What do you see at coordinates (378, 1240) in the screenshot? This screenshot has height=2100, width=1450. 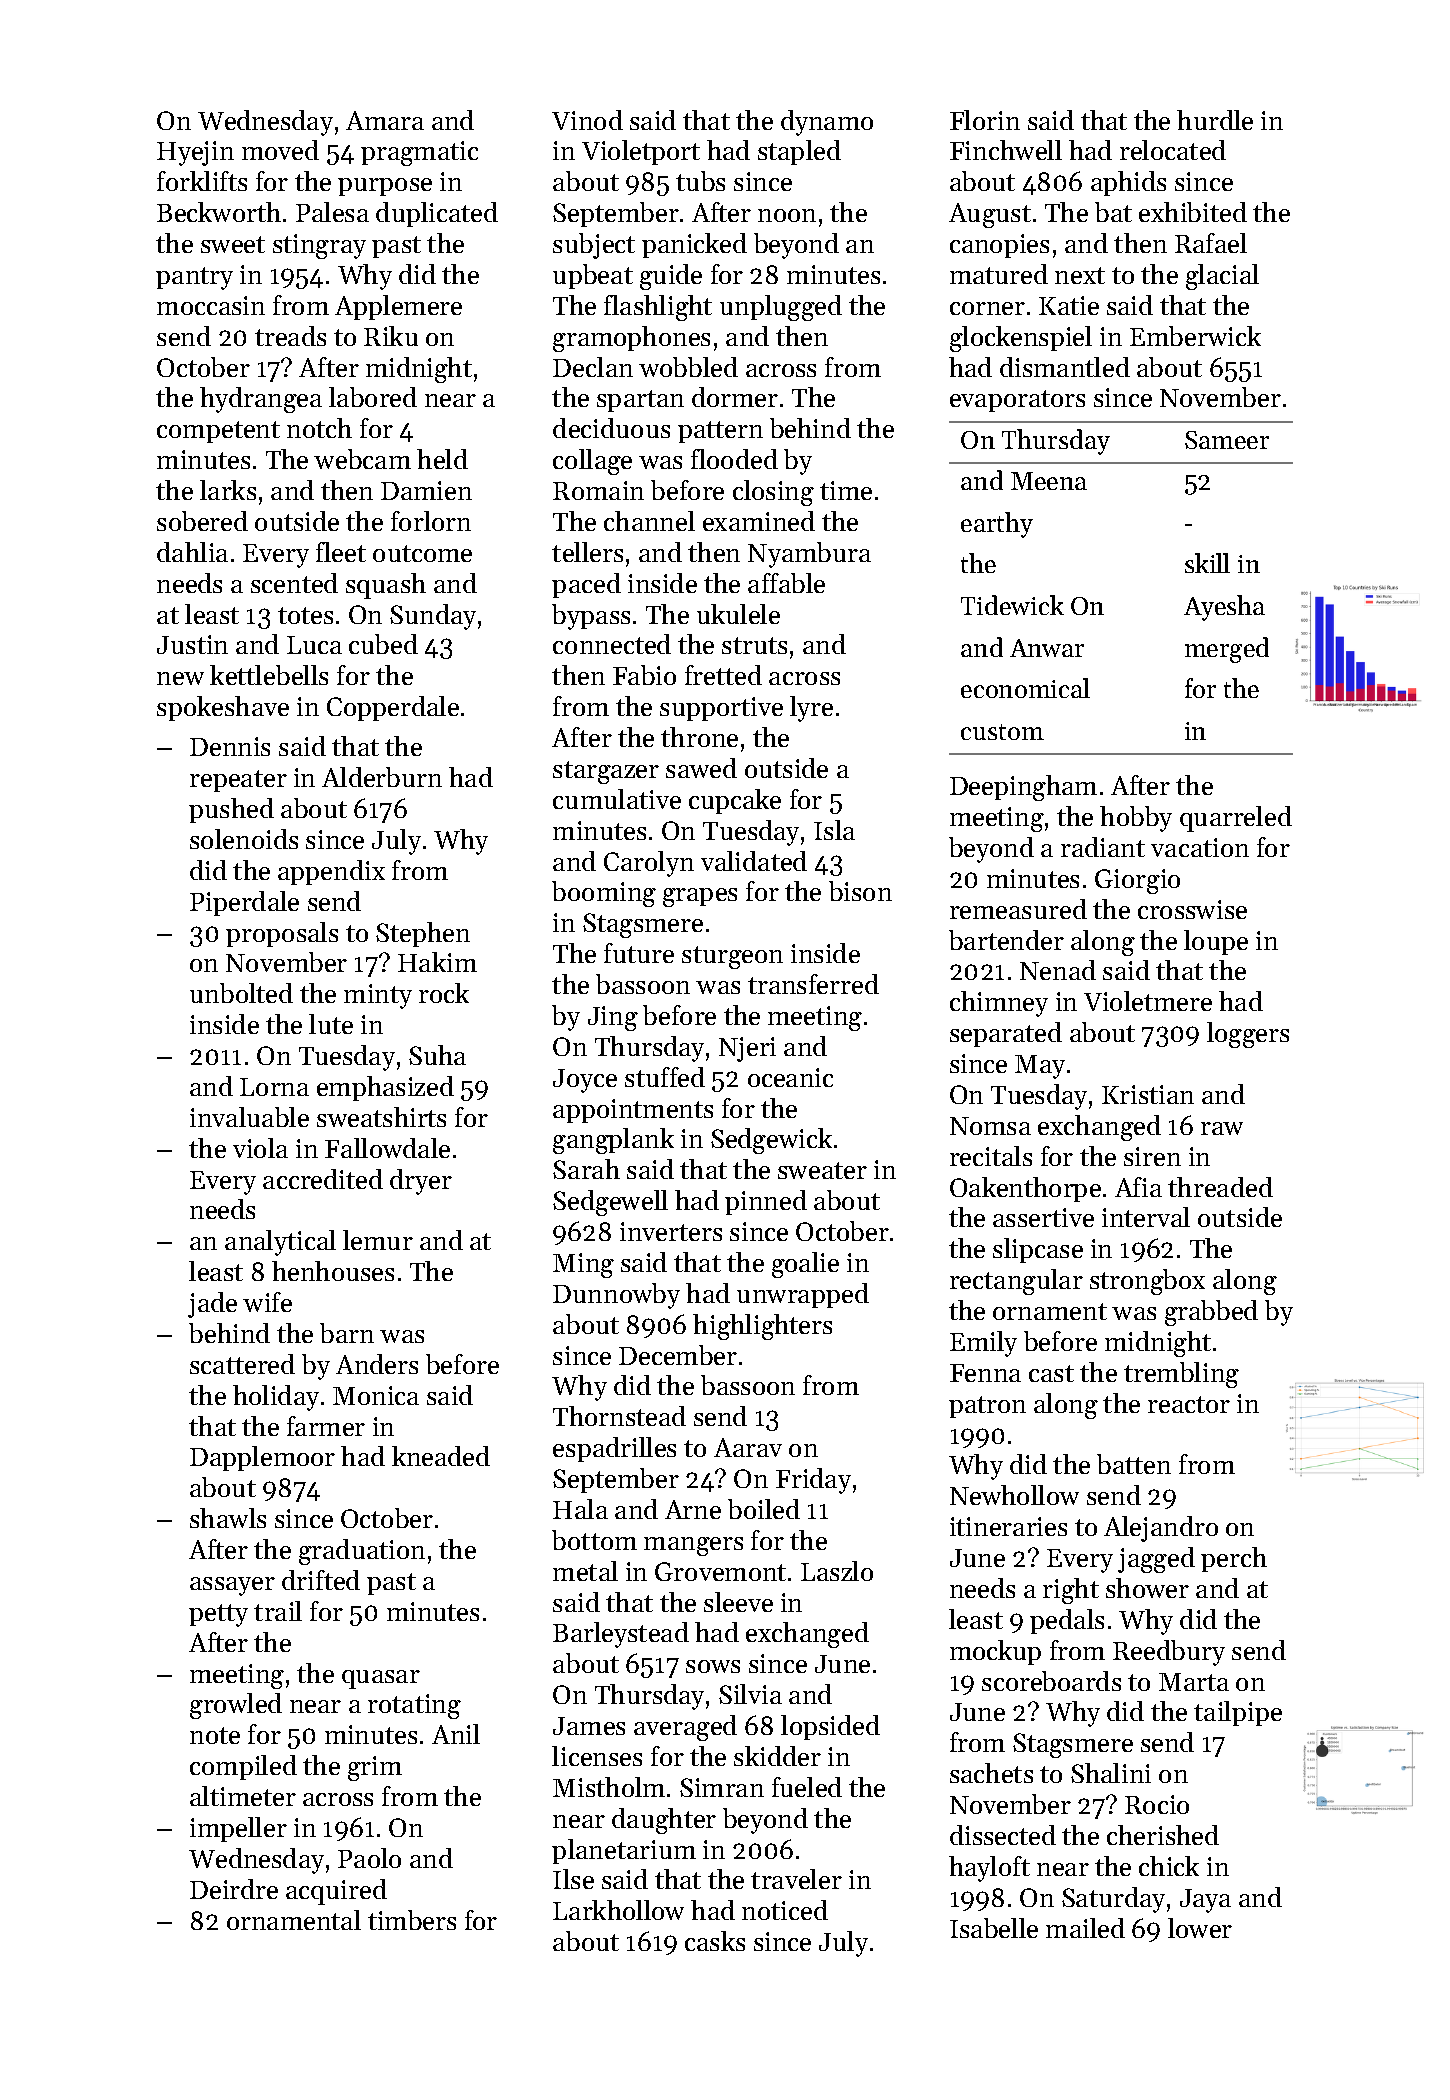 I see `lemur` at bounding box center [378, 1240].
